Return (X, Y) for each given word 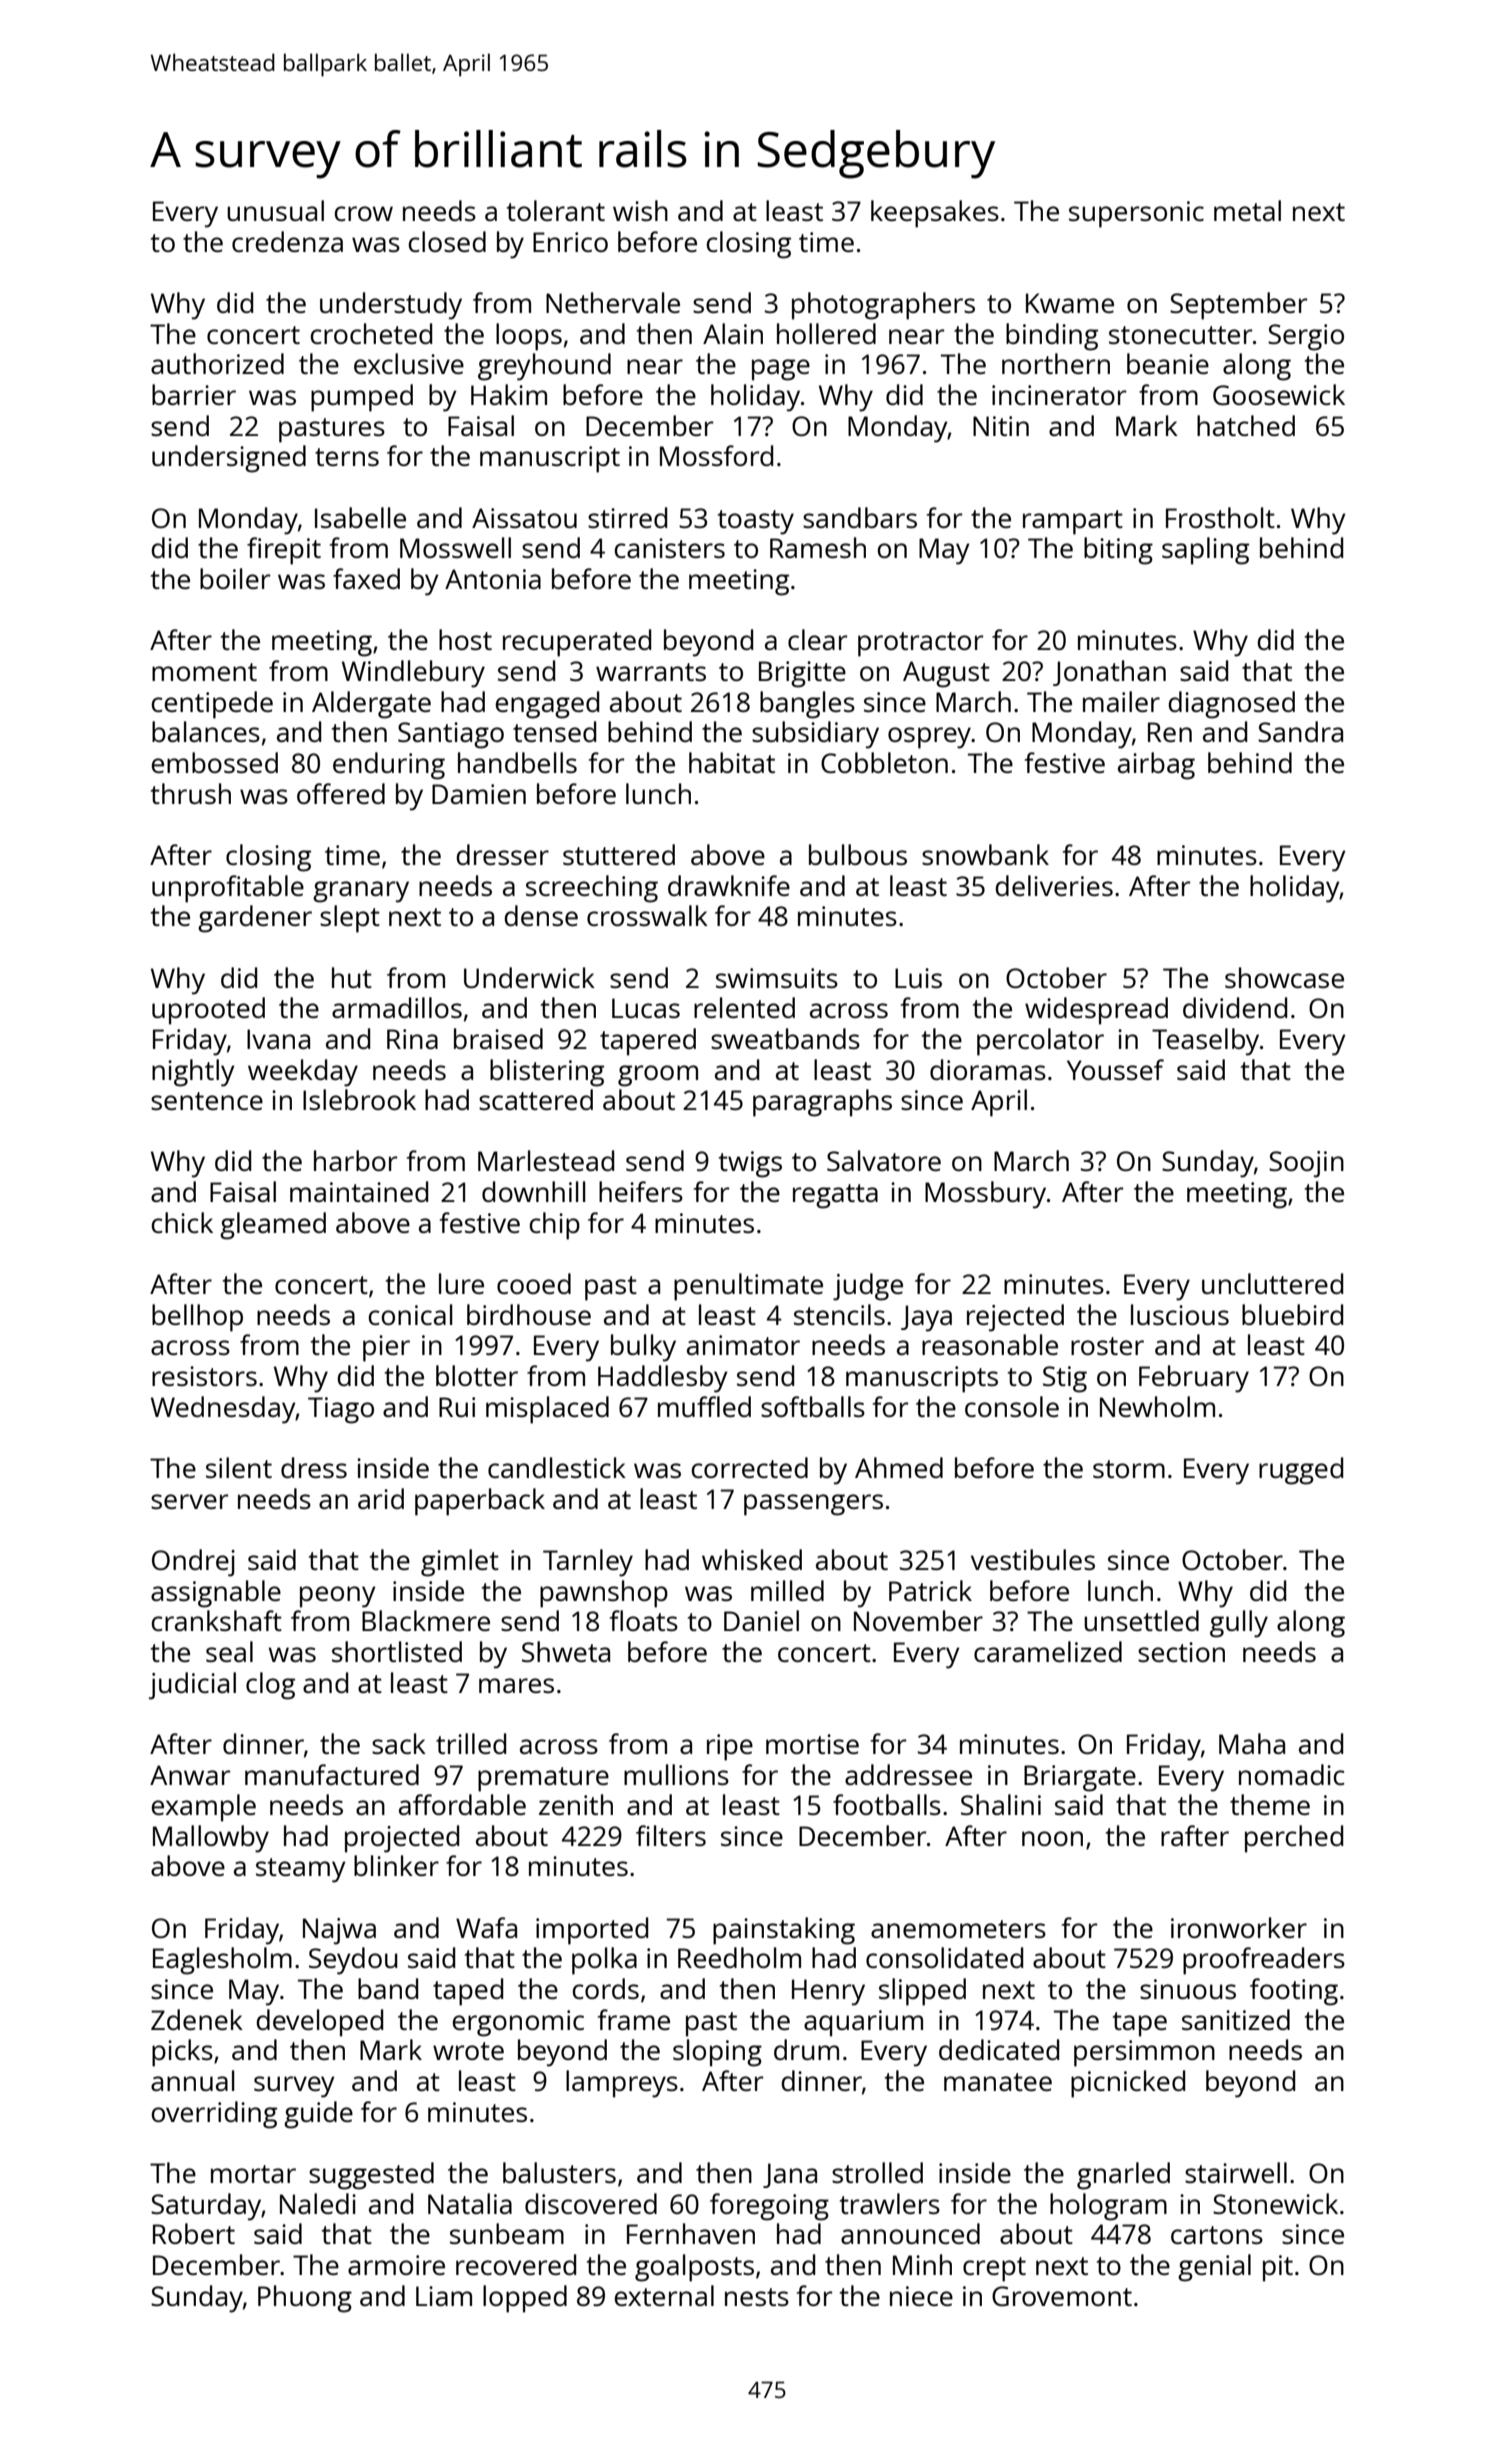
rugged (1301, 1471)
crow (364, 213)
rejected (1015, 1318)
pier (386, 1348)
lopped (525, 2299)
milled (787, 1590)
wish (640, 210)
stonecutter (1180, 335)
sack (399, 1743)
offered (341, 793)
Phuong (305, 2299)
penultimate (748, 1287)
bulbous (858, 854)
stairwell (1236, 2172)
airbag (1156, 766)
